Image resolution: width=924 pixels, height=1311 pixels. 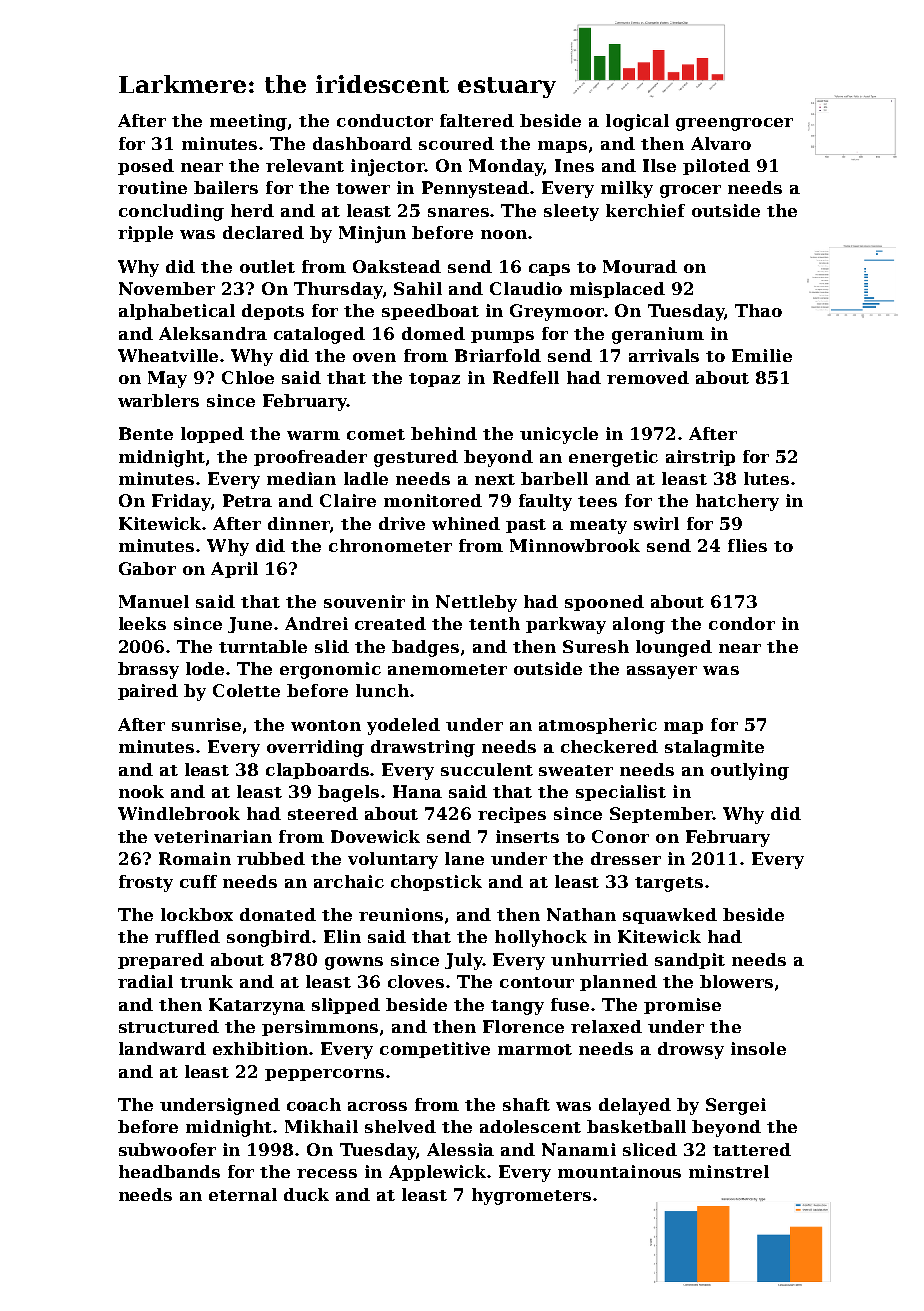 I want to click on souvenir, so click(x=364, y=601).
